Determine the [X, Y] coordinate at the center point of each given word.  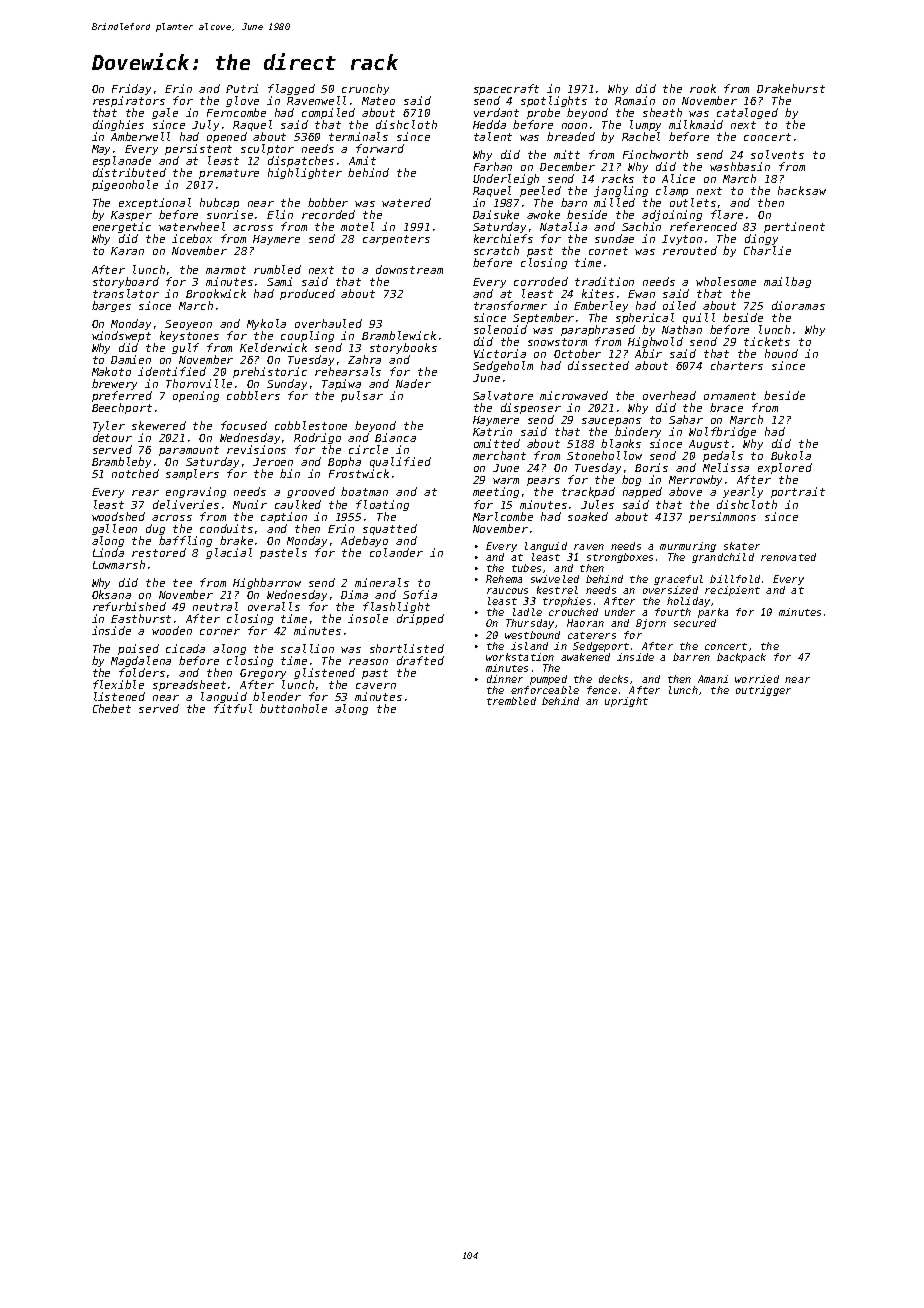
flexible [118, 684]
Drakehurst [791, 88]
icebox [192, 238]
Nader [413, 383]
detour [112, 437]
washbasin [740, 166]
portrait [798, 492]
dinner [505, 679]
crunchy [365, 89]
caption [284, 517]
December [567, 166]
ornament [730, 396]
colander [396, 552]
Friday [131, 89]
